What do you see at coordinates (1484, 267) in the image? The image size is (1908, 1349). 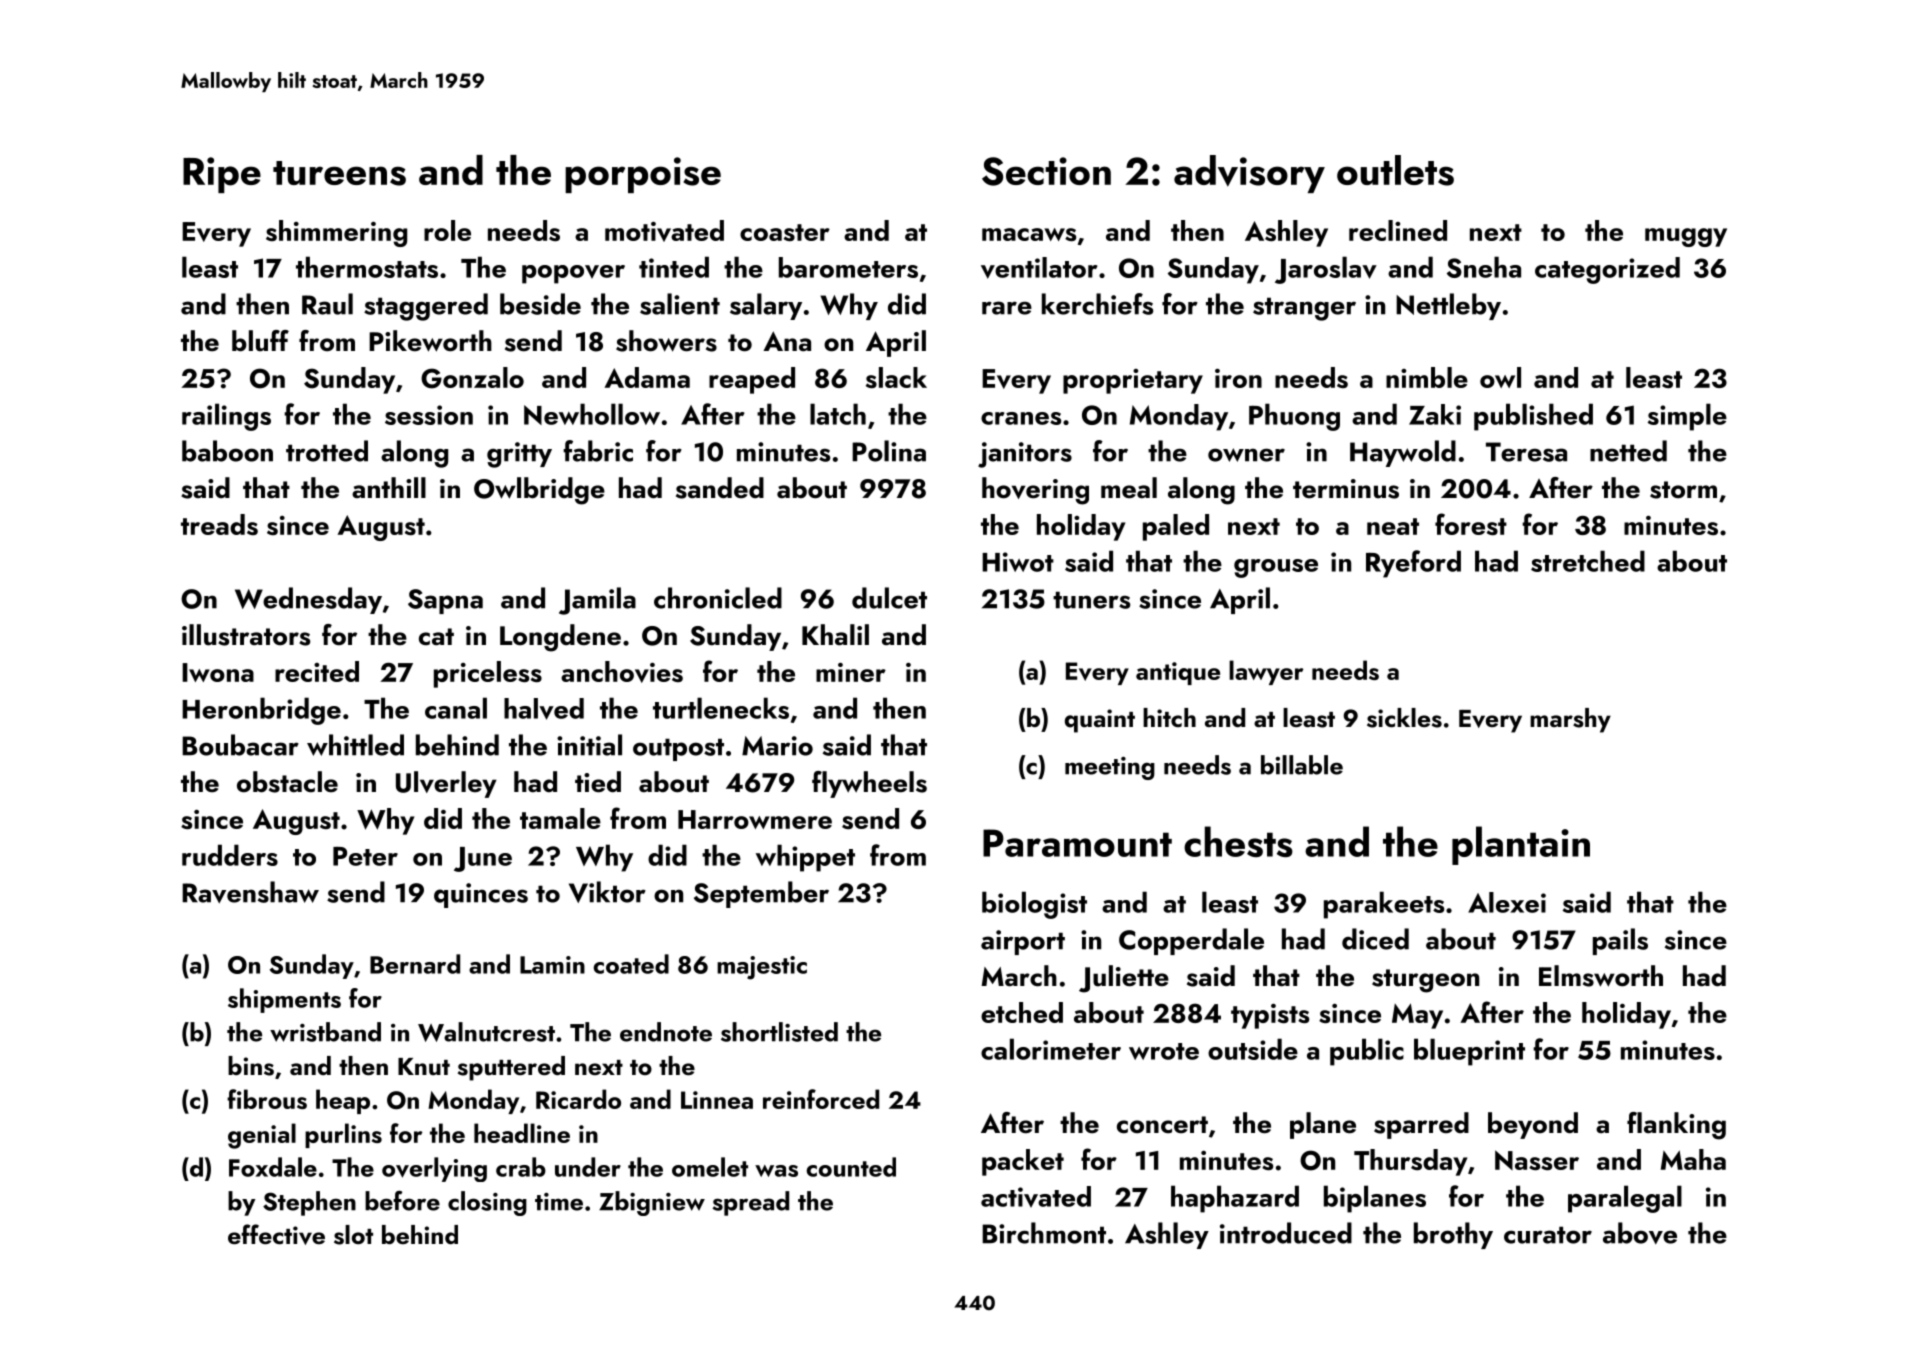 I see `Sneha` at bounding box center [1484, 267].
